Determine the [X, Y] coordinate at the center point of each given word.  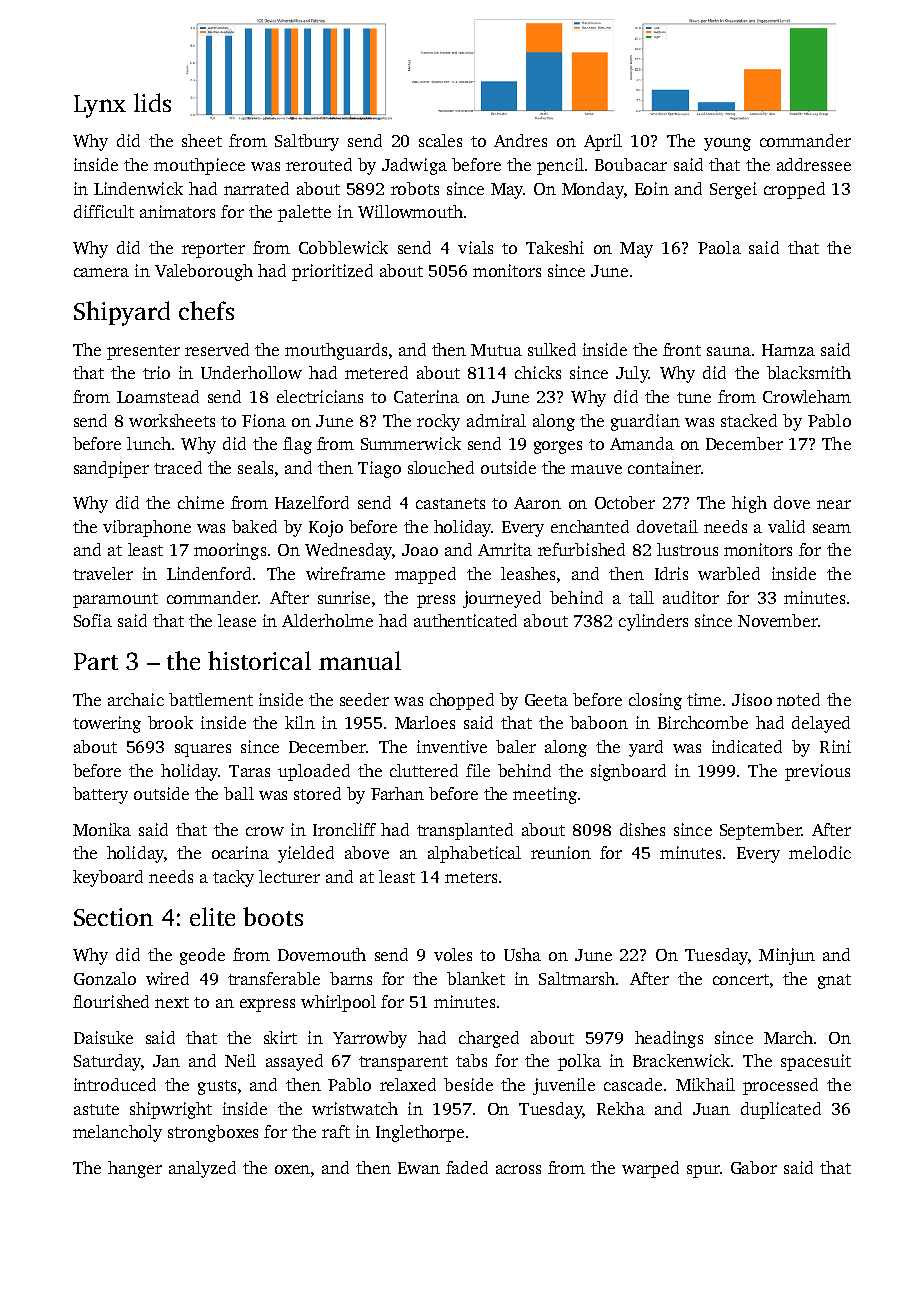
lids [152, 102]
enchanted [590, 526]
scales [440, 140]
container [664, 467]
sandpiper [111, 469]
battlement [211, 699]
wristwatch [355, 1108]
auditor [691, 597]
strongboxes [213, 1133]
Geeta [546, 700]
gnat [834, 981]
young [727, 144]
